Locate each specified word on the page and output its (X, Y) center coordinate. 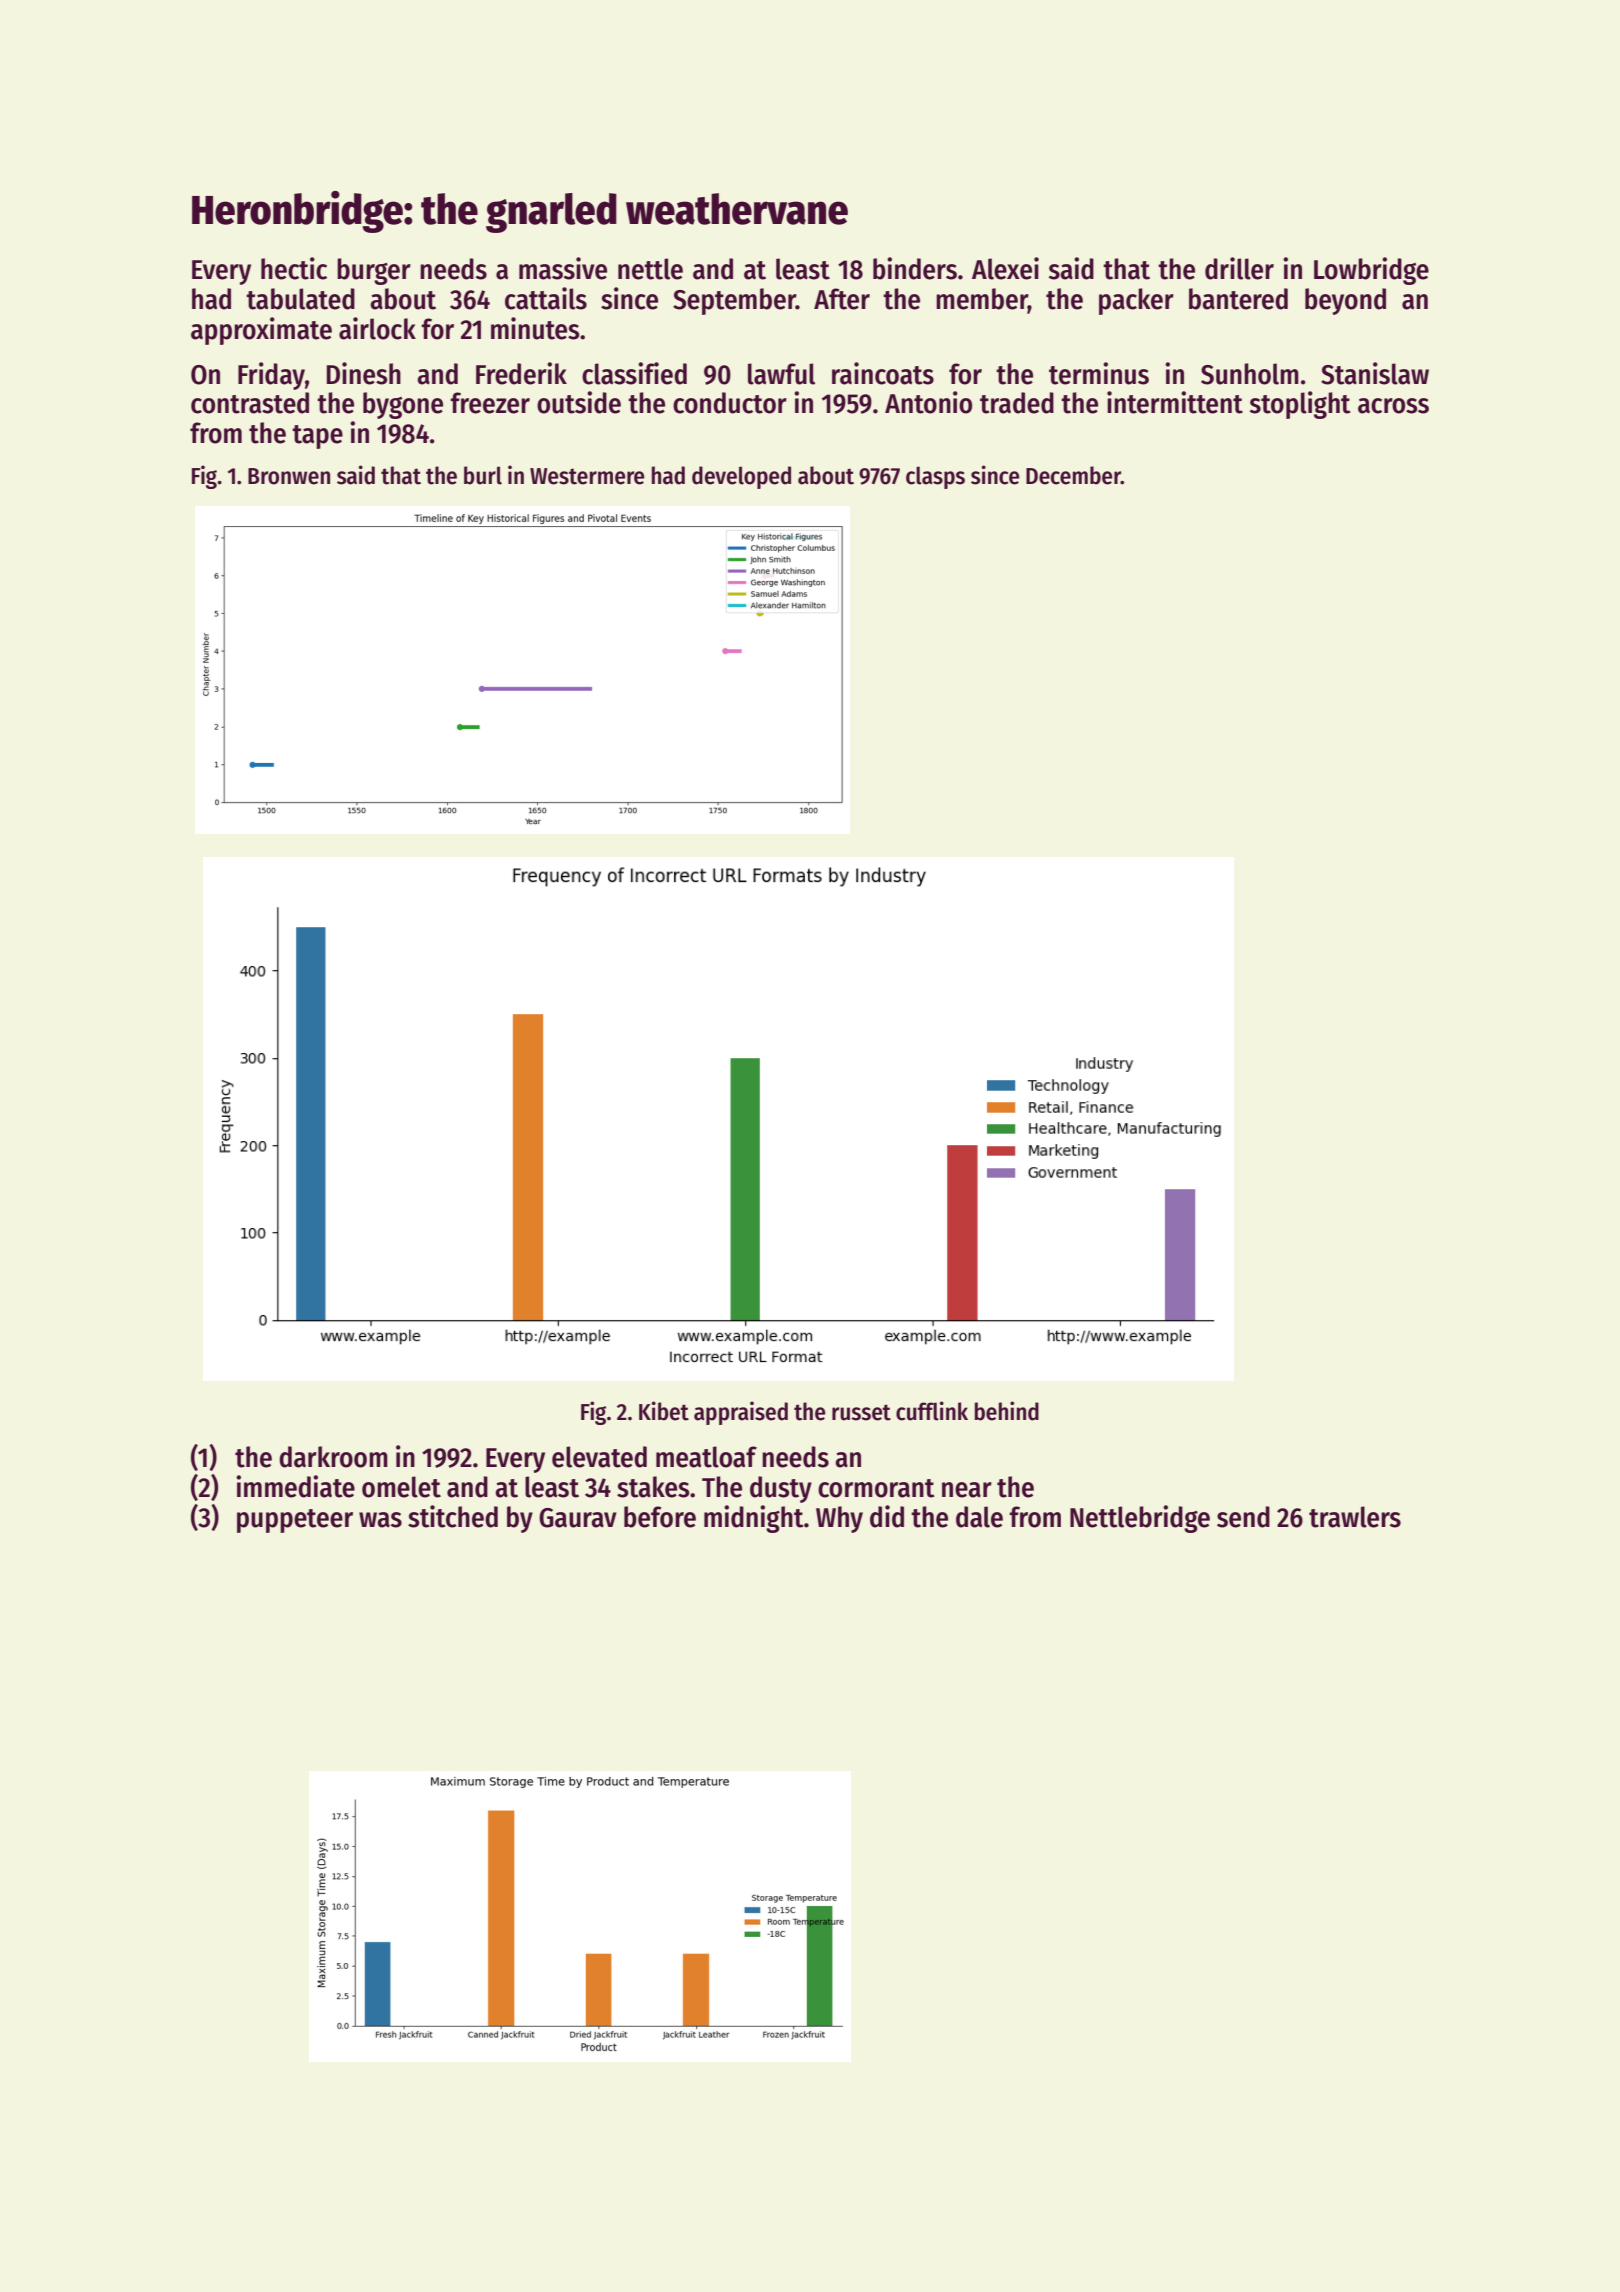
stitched (453, 1516)
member (982, 300)
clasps (935, 477)
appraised (741, 1413)
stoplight (1300, 405)
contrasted (250, 403)
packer (1136, 301)
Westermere (587, 476)
